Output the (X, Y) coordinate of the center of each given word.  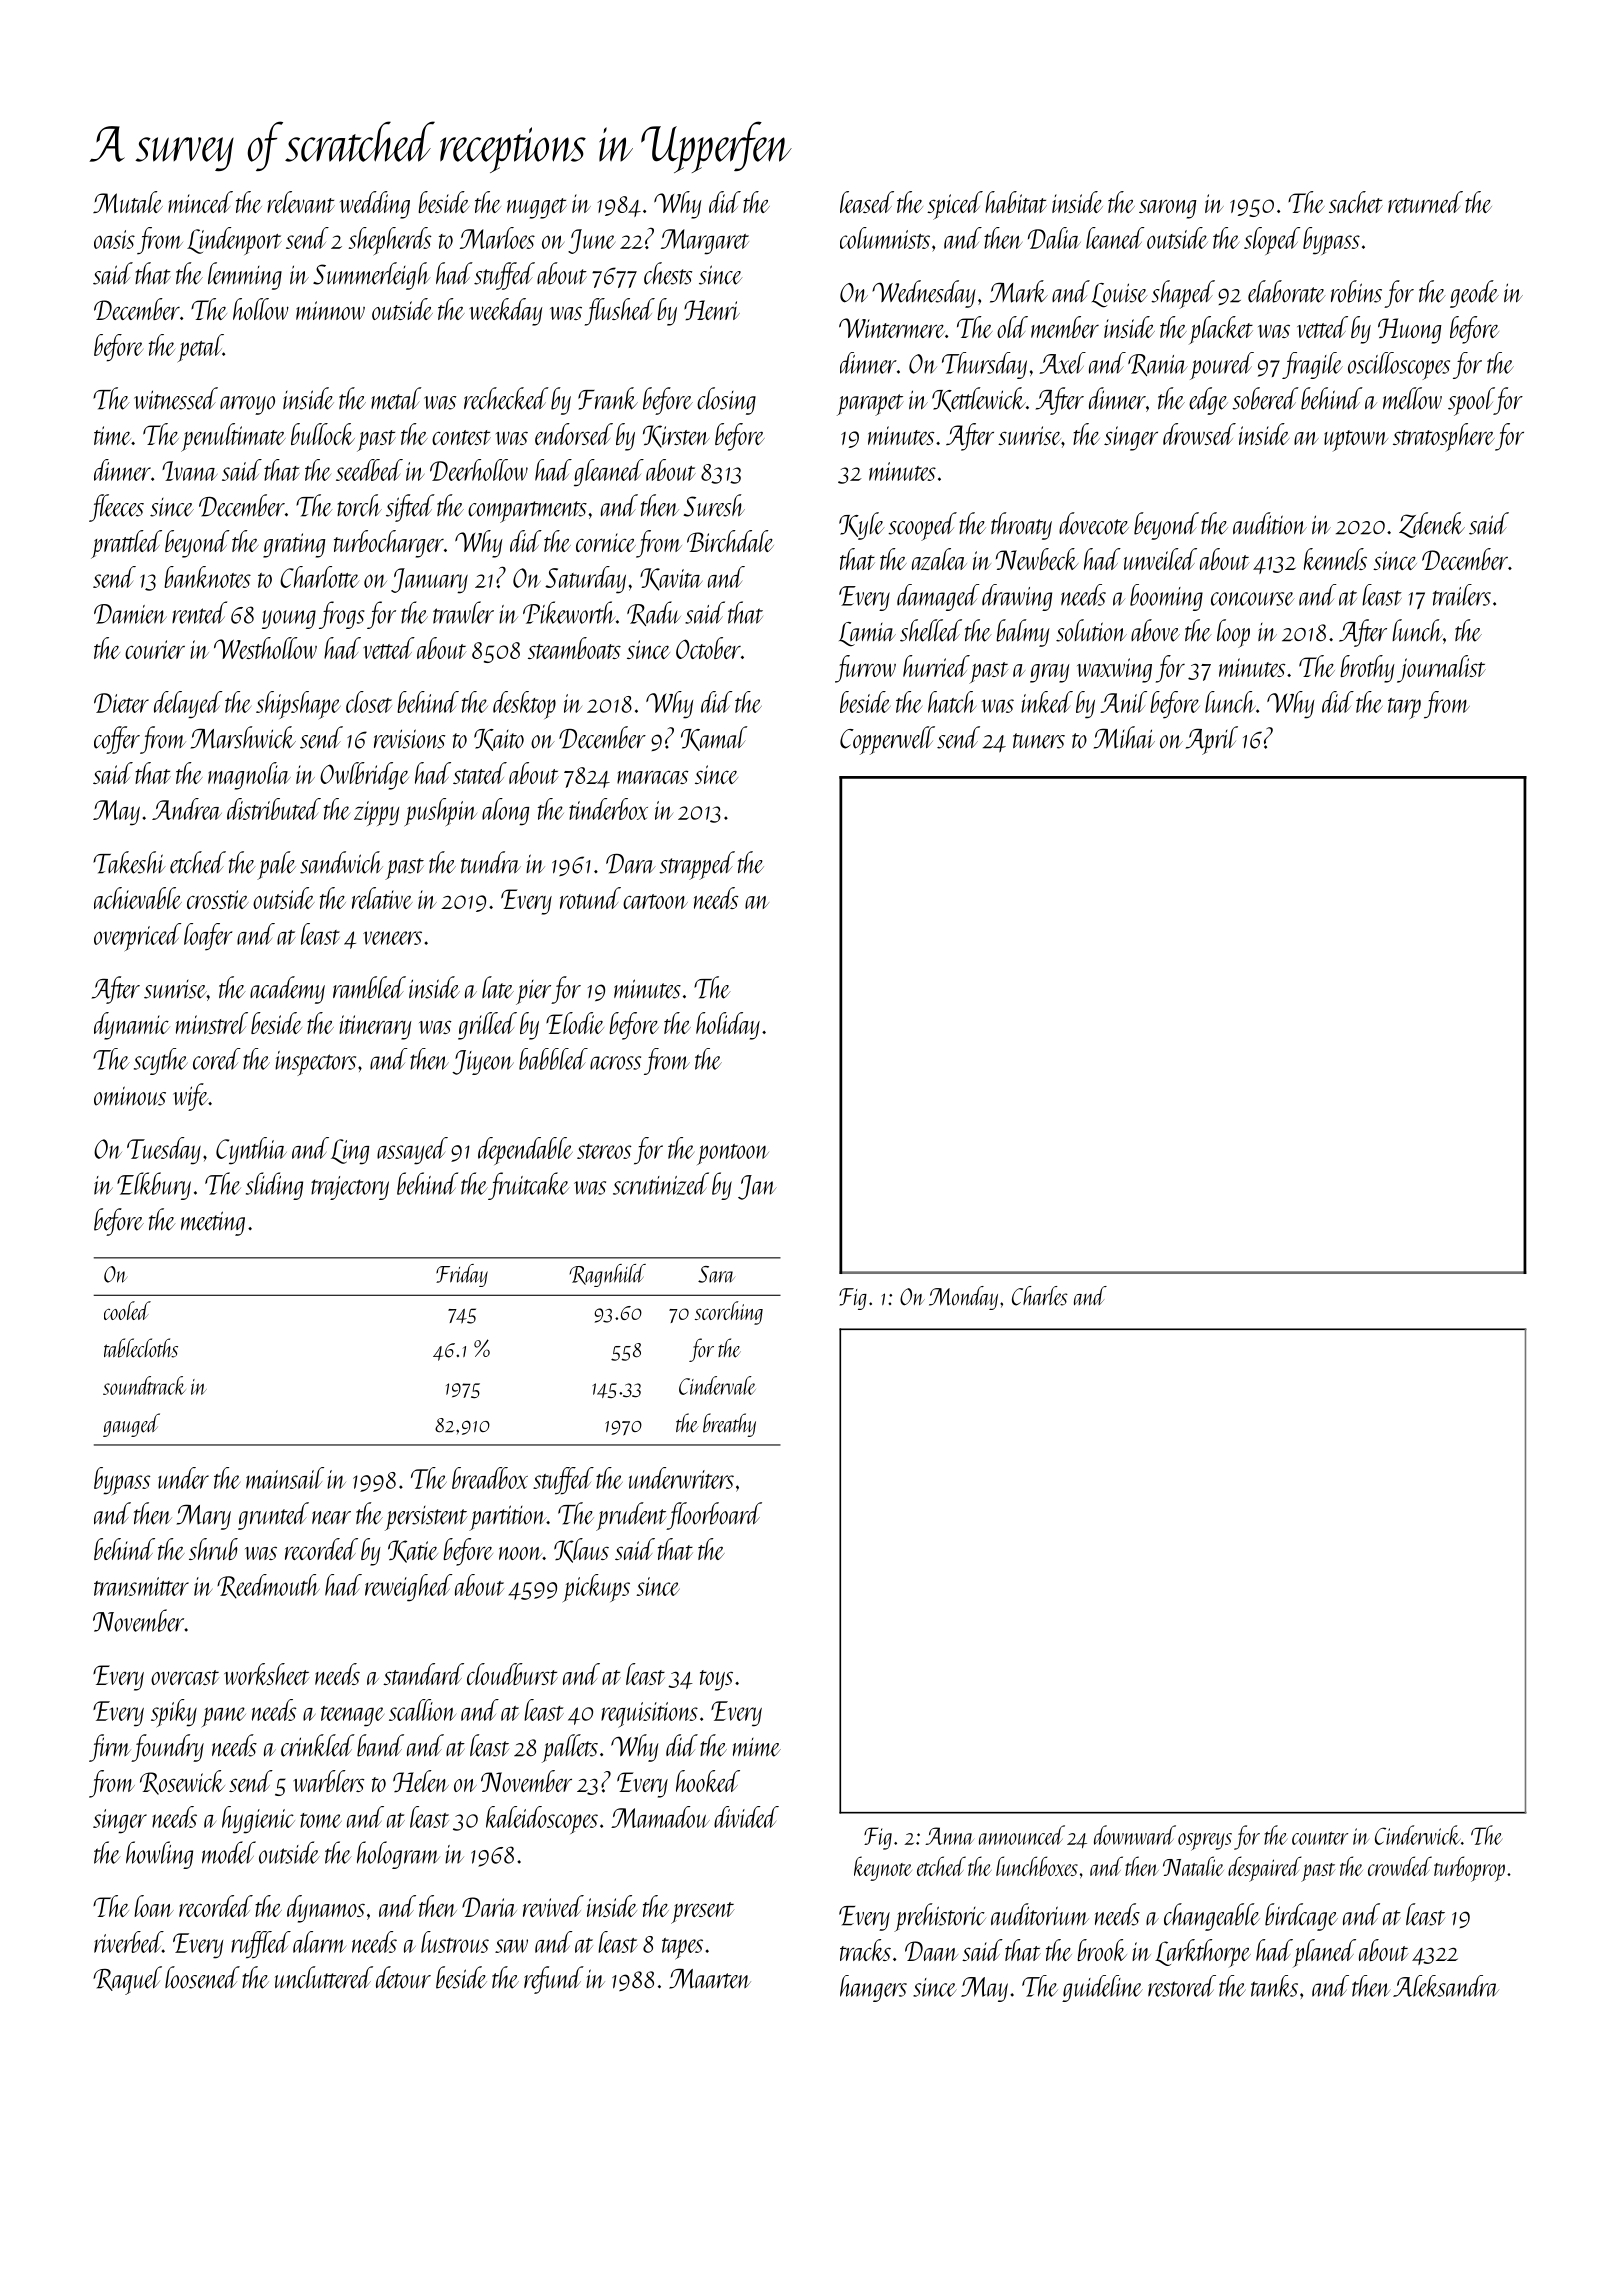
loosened (202, 1977)
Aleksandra (1446, 1986)
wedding (375, 205)
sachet (1356, 202)
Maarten (710, 1978)
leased (867, 202)
